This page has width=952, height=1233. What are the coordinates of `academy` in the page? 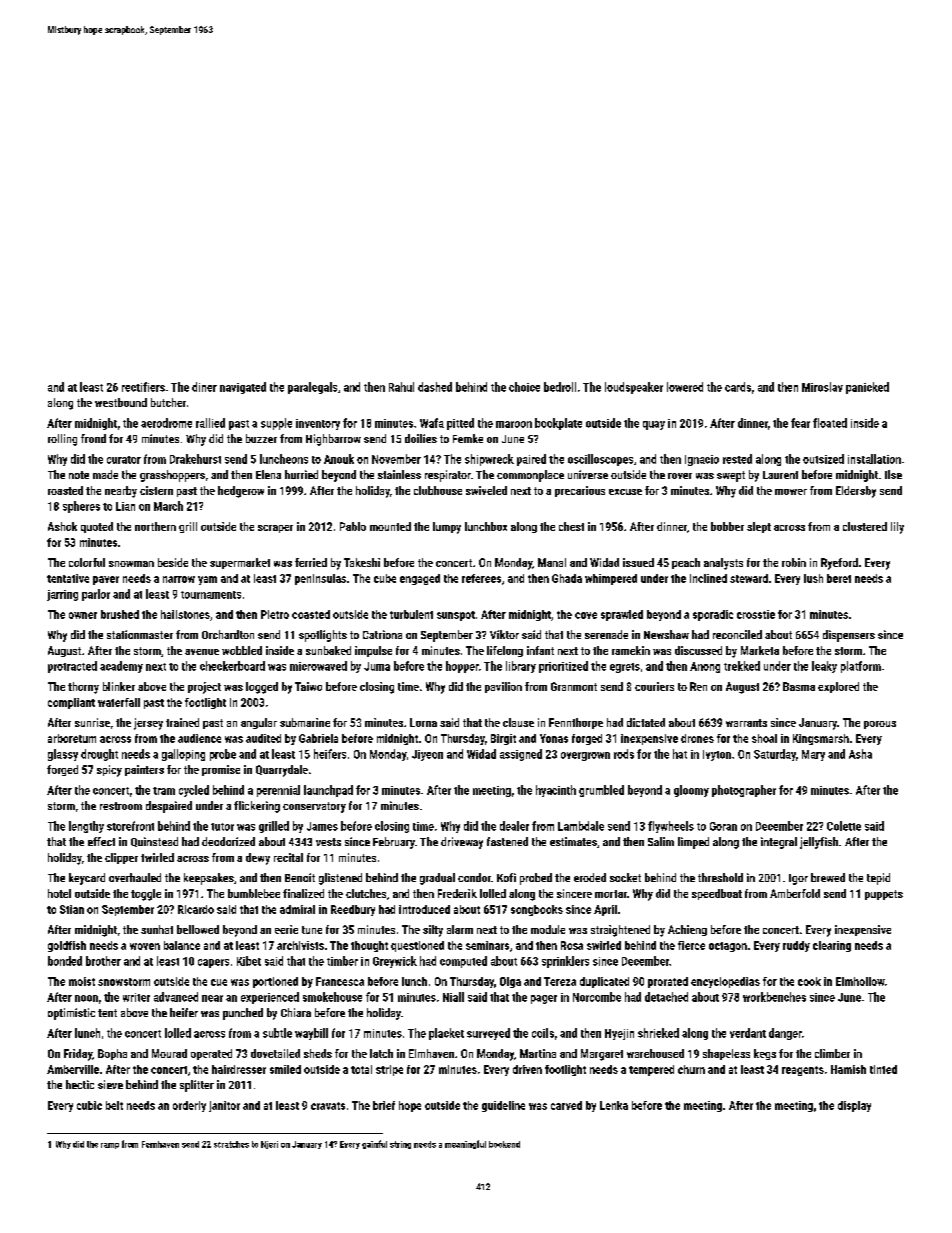 It's located at (121, 667).
